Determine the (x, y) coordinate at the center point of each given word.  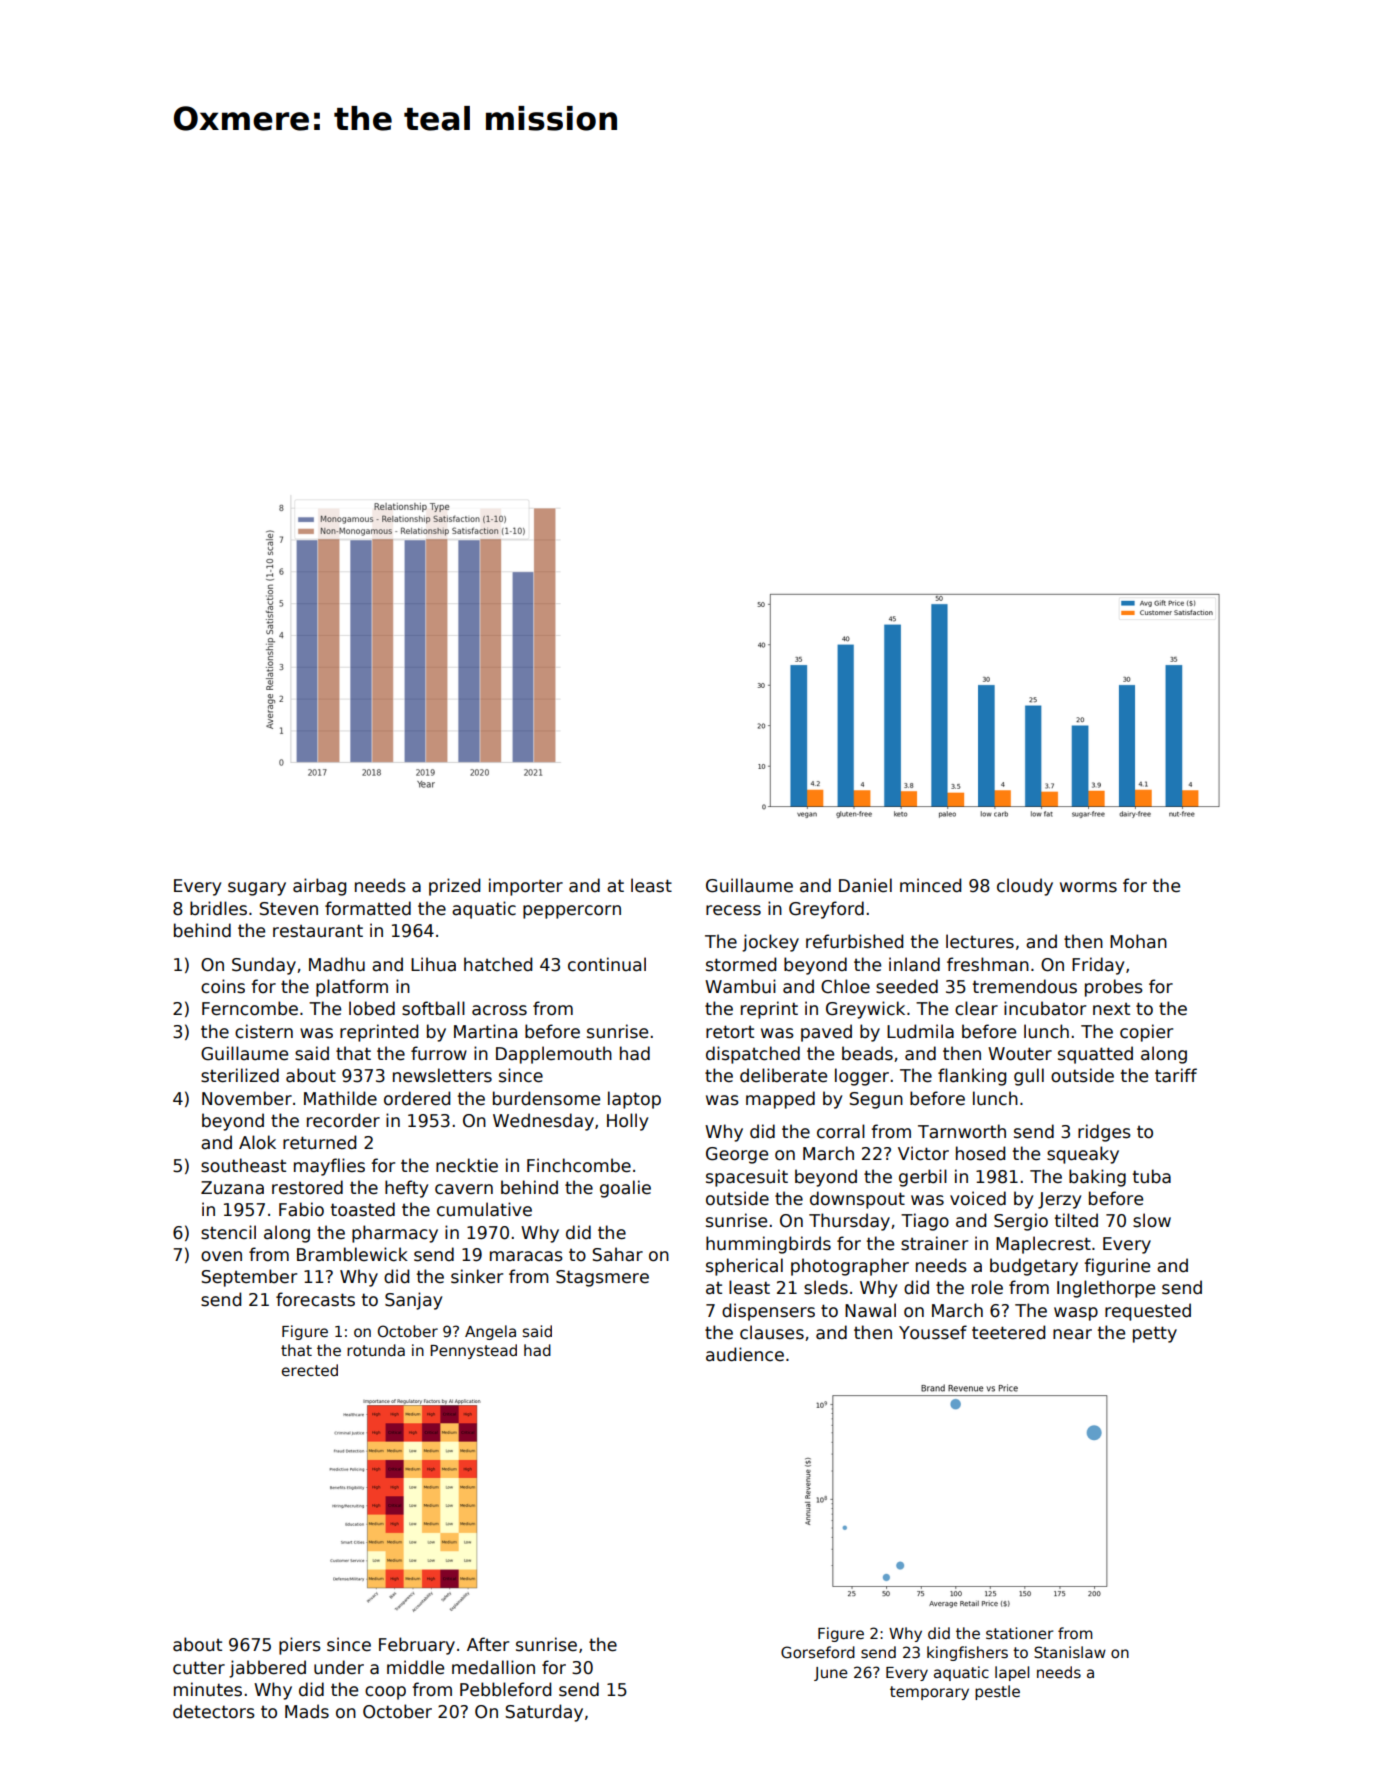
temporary (929, 1693)
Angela (490, 1332)
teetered (1008, 1332)
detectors (214, 1711)
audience (745, 1354)
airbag (319, 887)
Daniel (865, 885)
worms (1088, 887)
